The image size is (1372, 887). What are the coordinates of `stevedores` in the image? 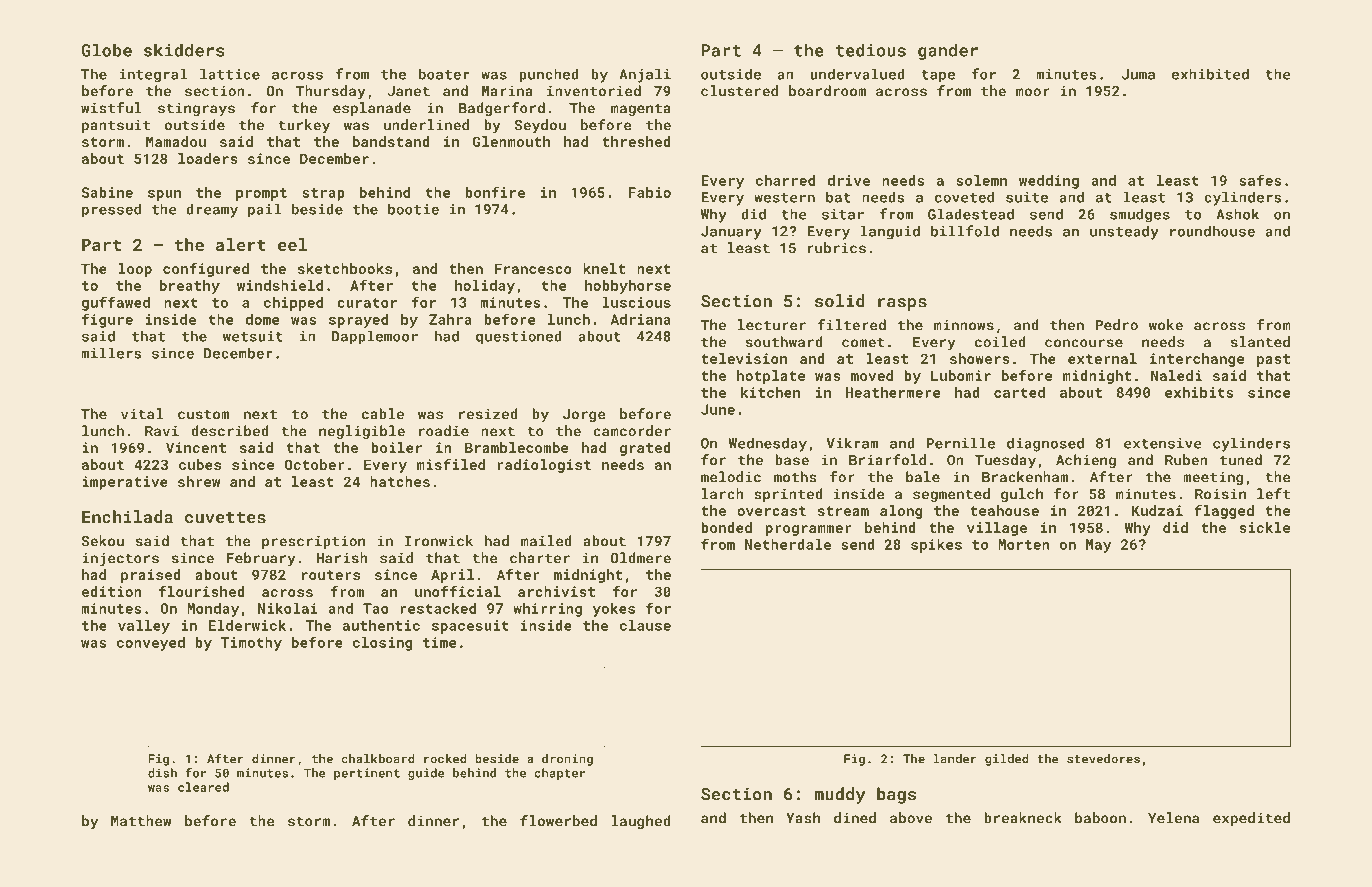 It's located at (1103, 759).
